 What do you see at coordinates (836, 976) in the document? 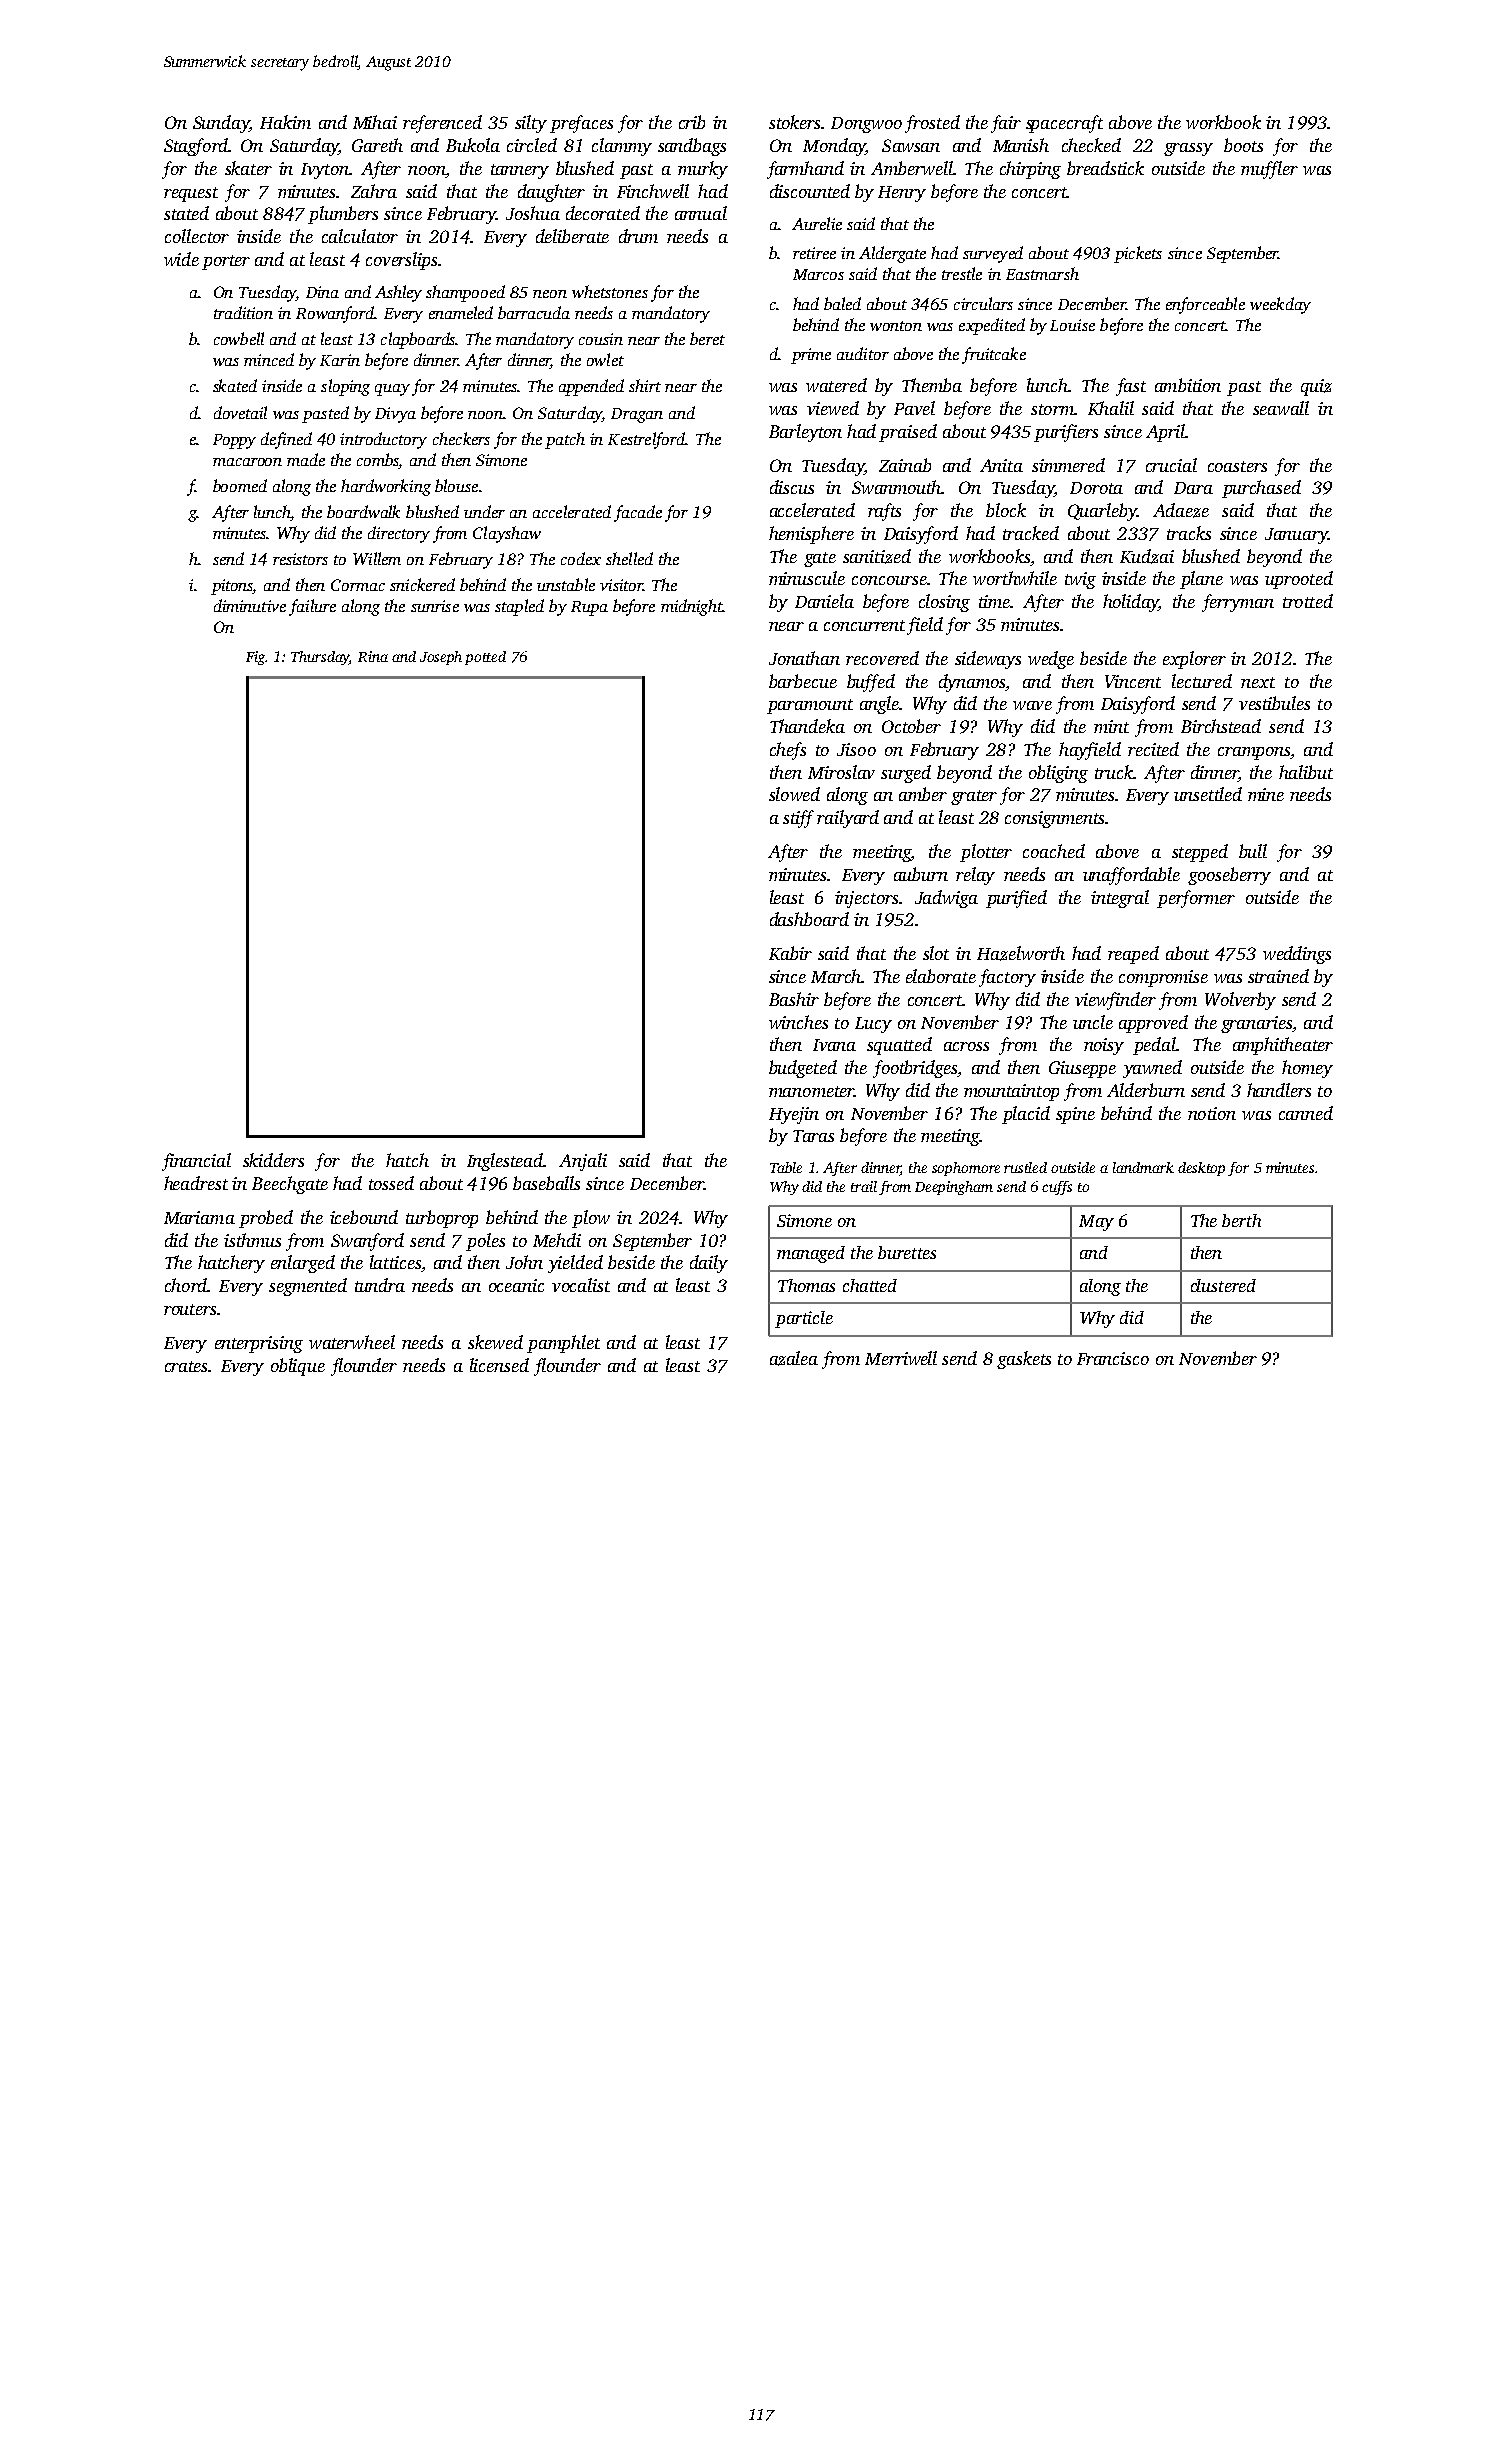
I see `March` at bounding box center [836, 976].
